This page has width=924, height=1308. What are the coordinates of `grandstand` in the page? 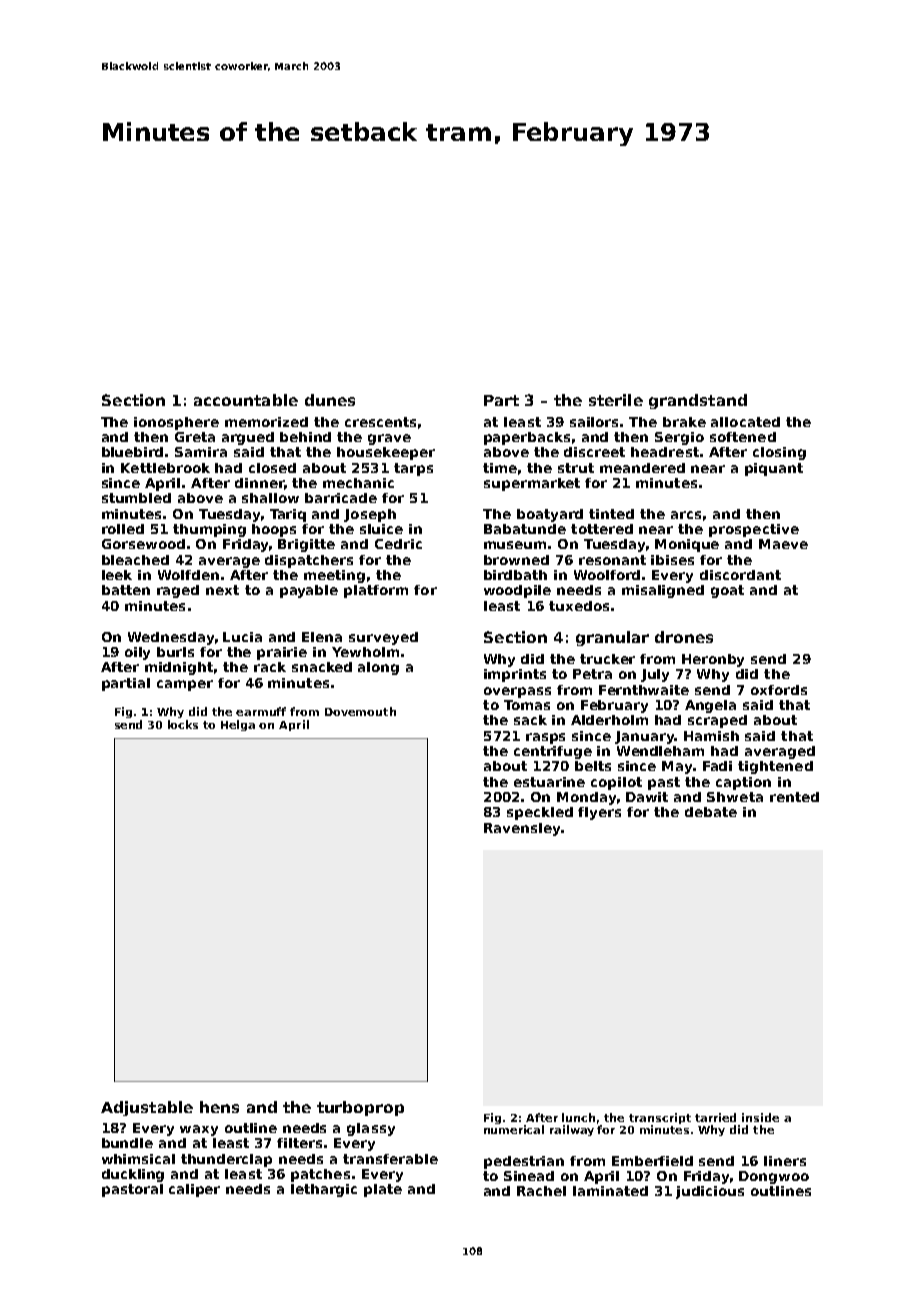 It's located at (698, 401).
